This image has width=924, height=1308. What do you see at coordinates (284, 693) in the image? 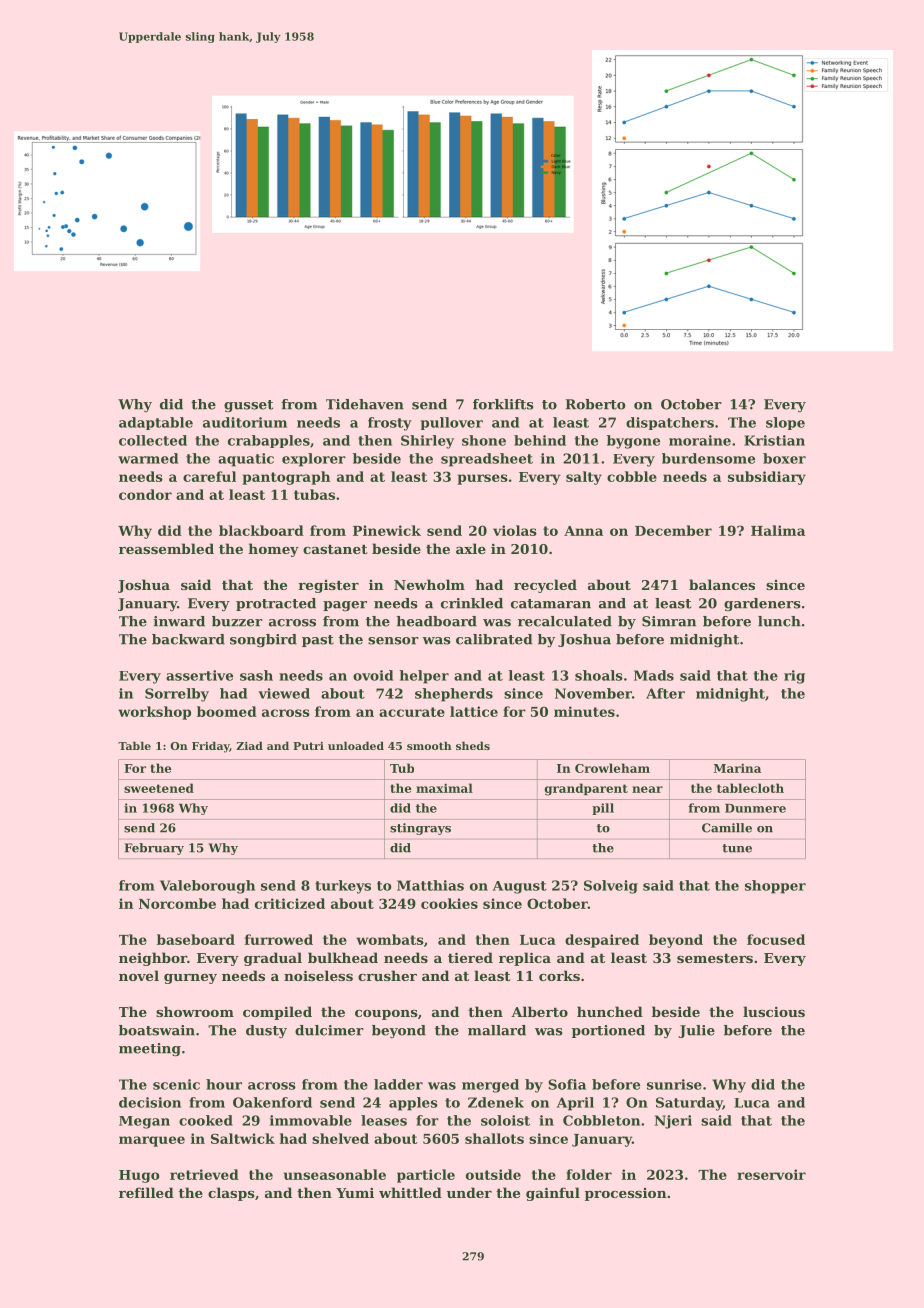
I see `viewed` at bounding box center [284, 693].
